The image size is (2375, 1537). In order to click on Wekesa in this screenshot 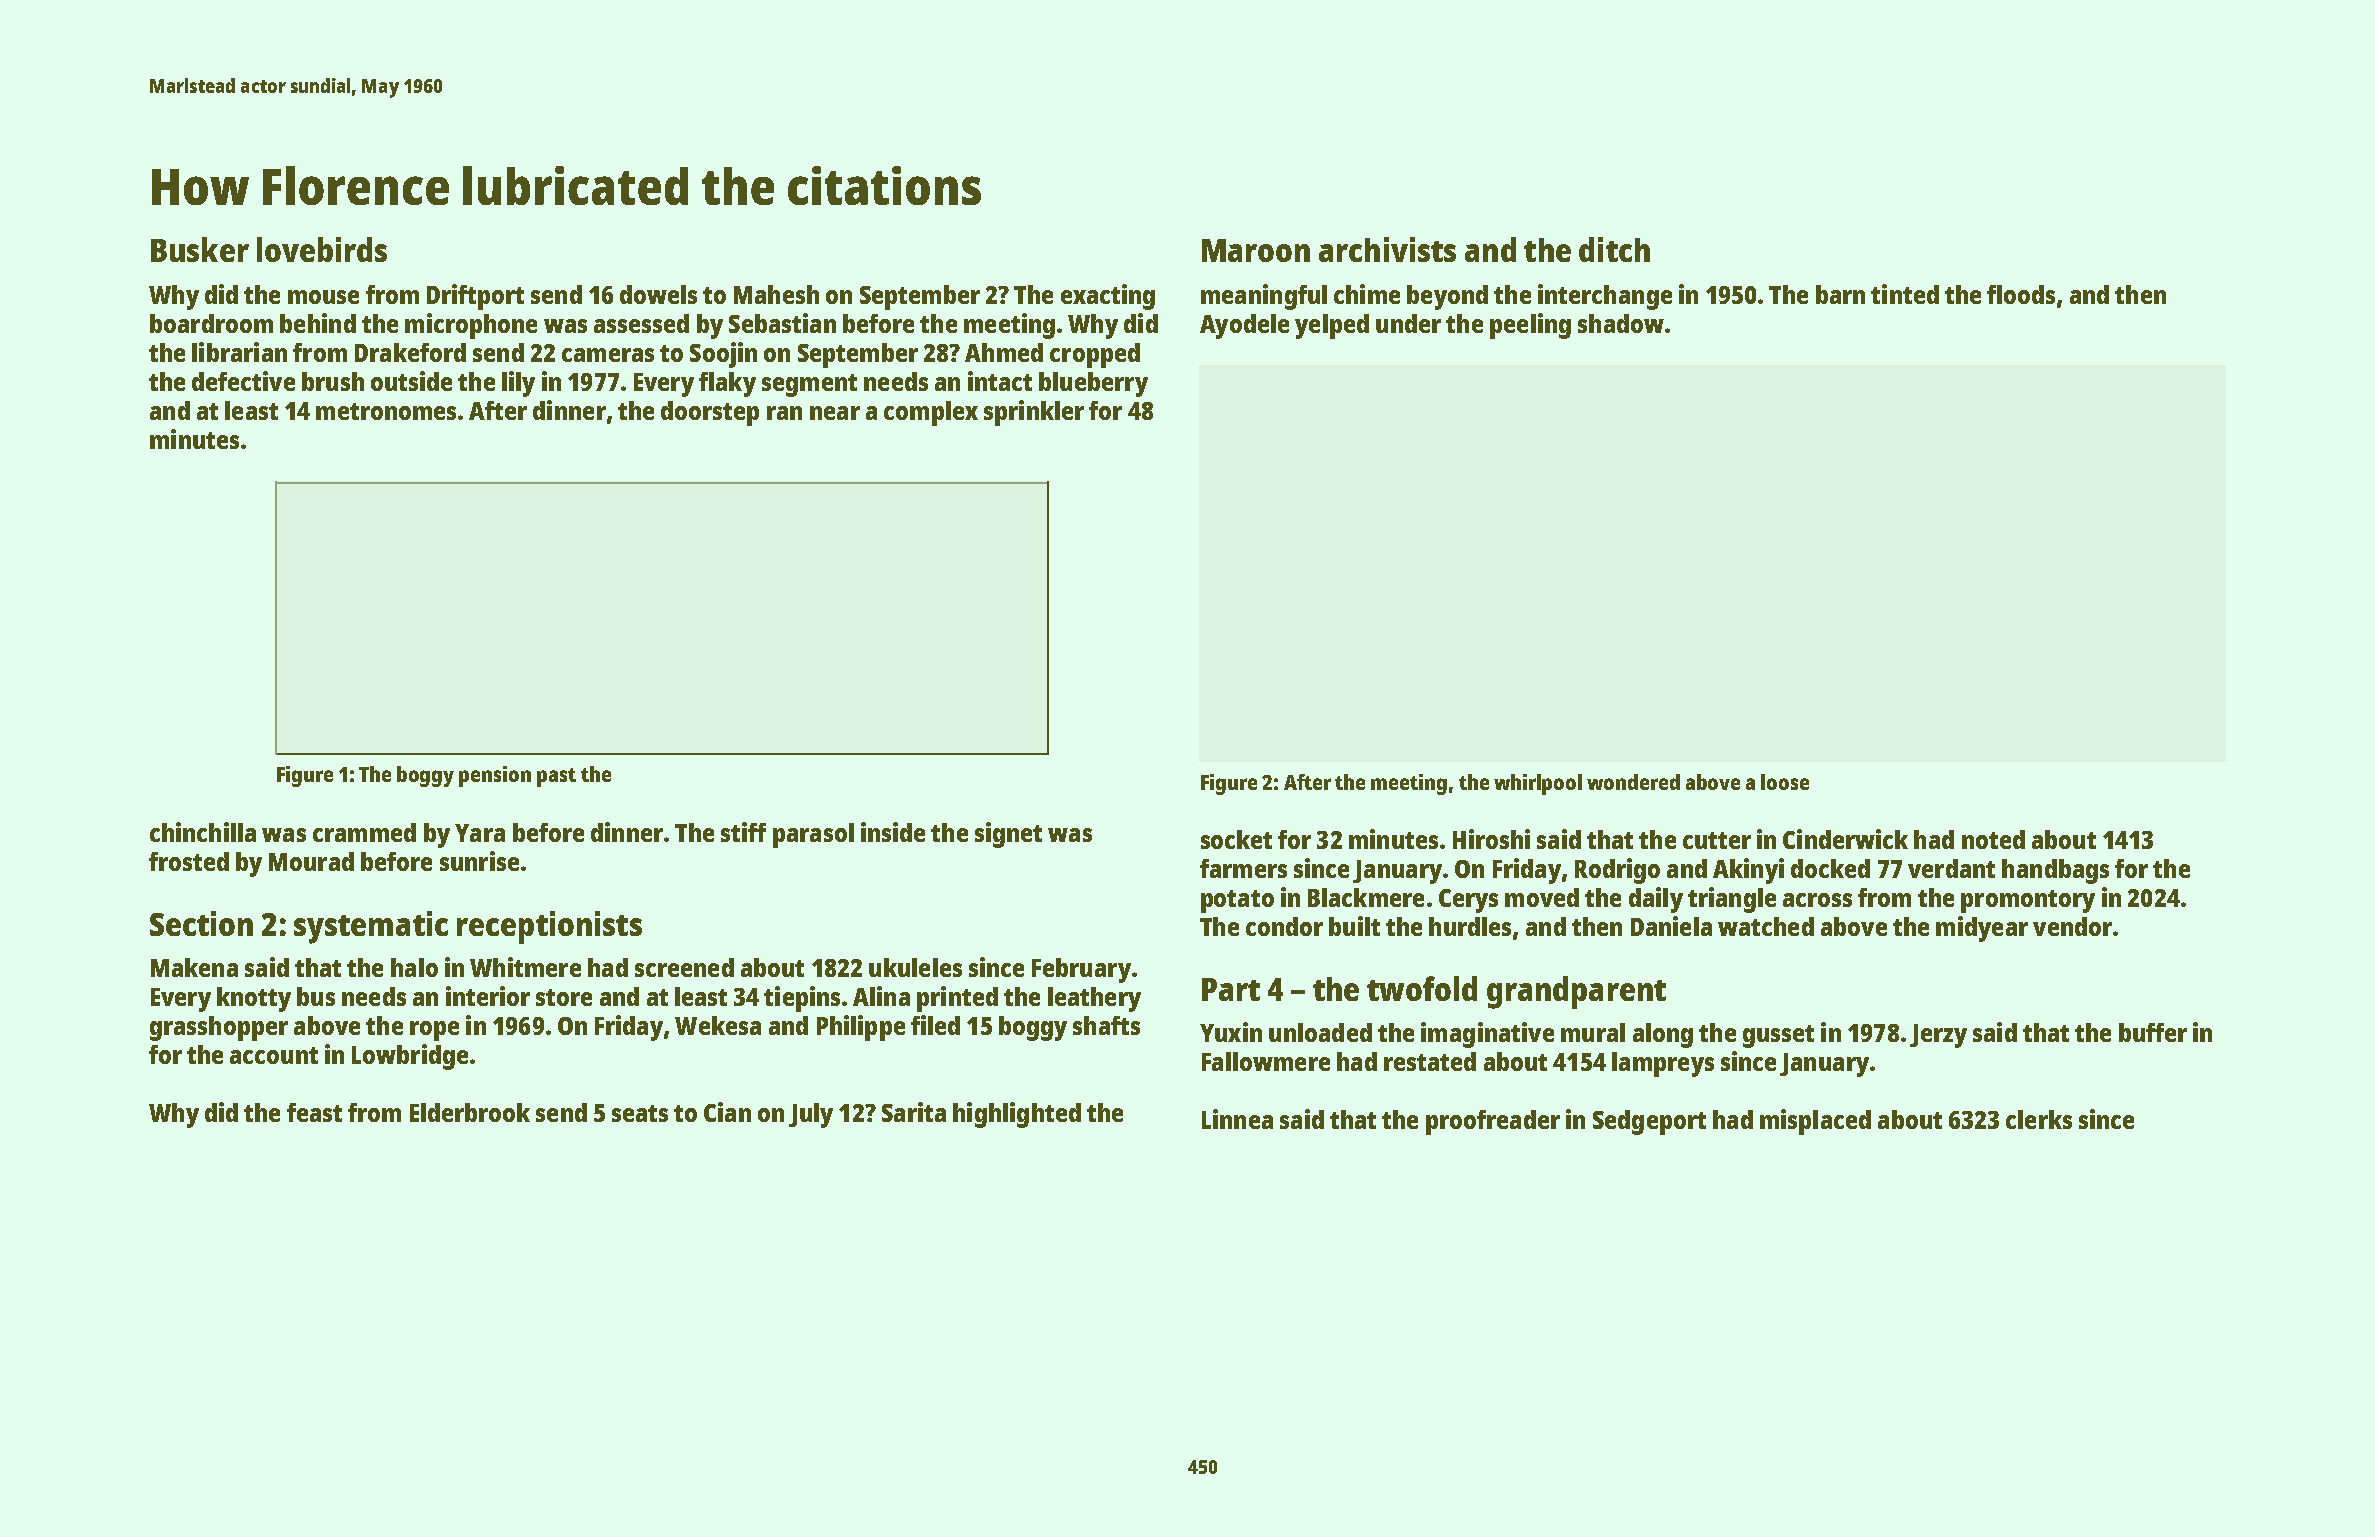, I will do `click(718, 1025)`.
